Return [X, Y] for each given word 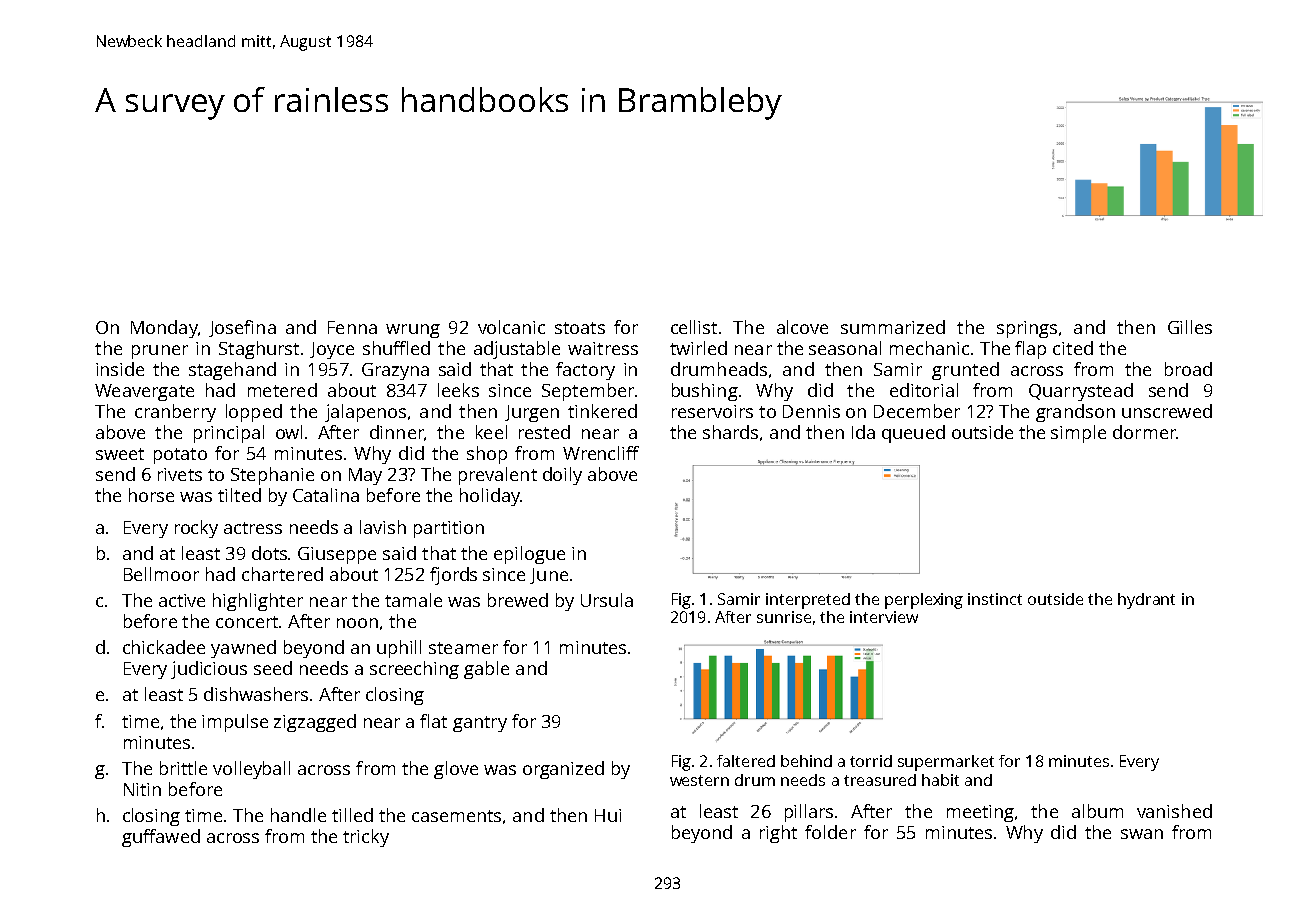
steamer [463, 648]
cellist [694, 327]
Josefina [242, 328]
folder [830, 832]
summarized [893, 327]
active [182, 600]
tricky [366, 838]
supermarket [946, 763]
